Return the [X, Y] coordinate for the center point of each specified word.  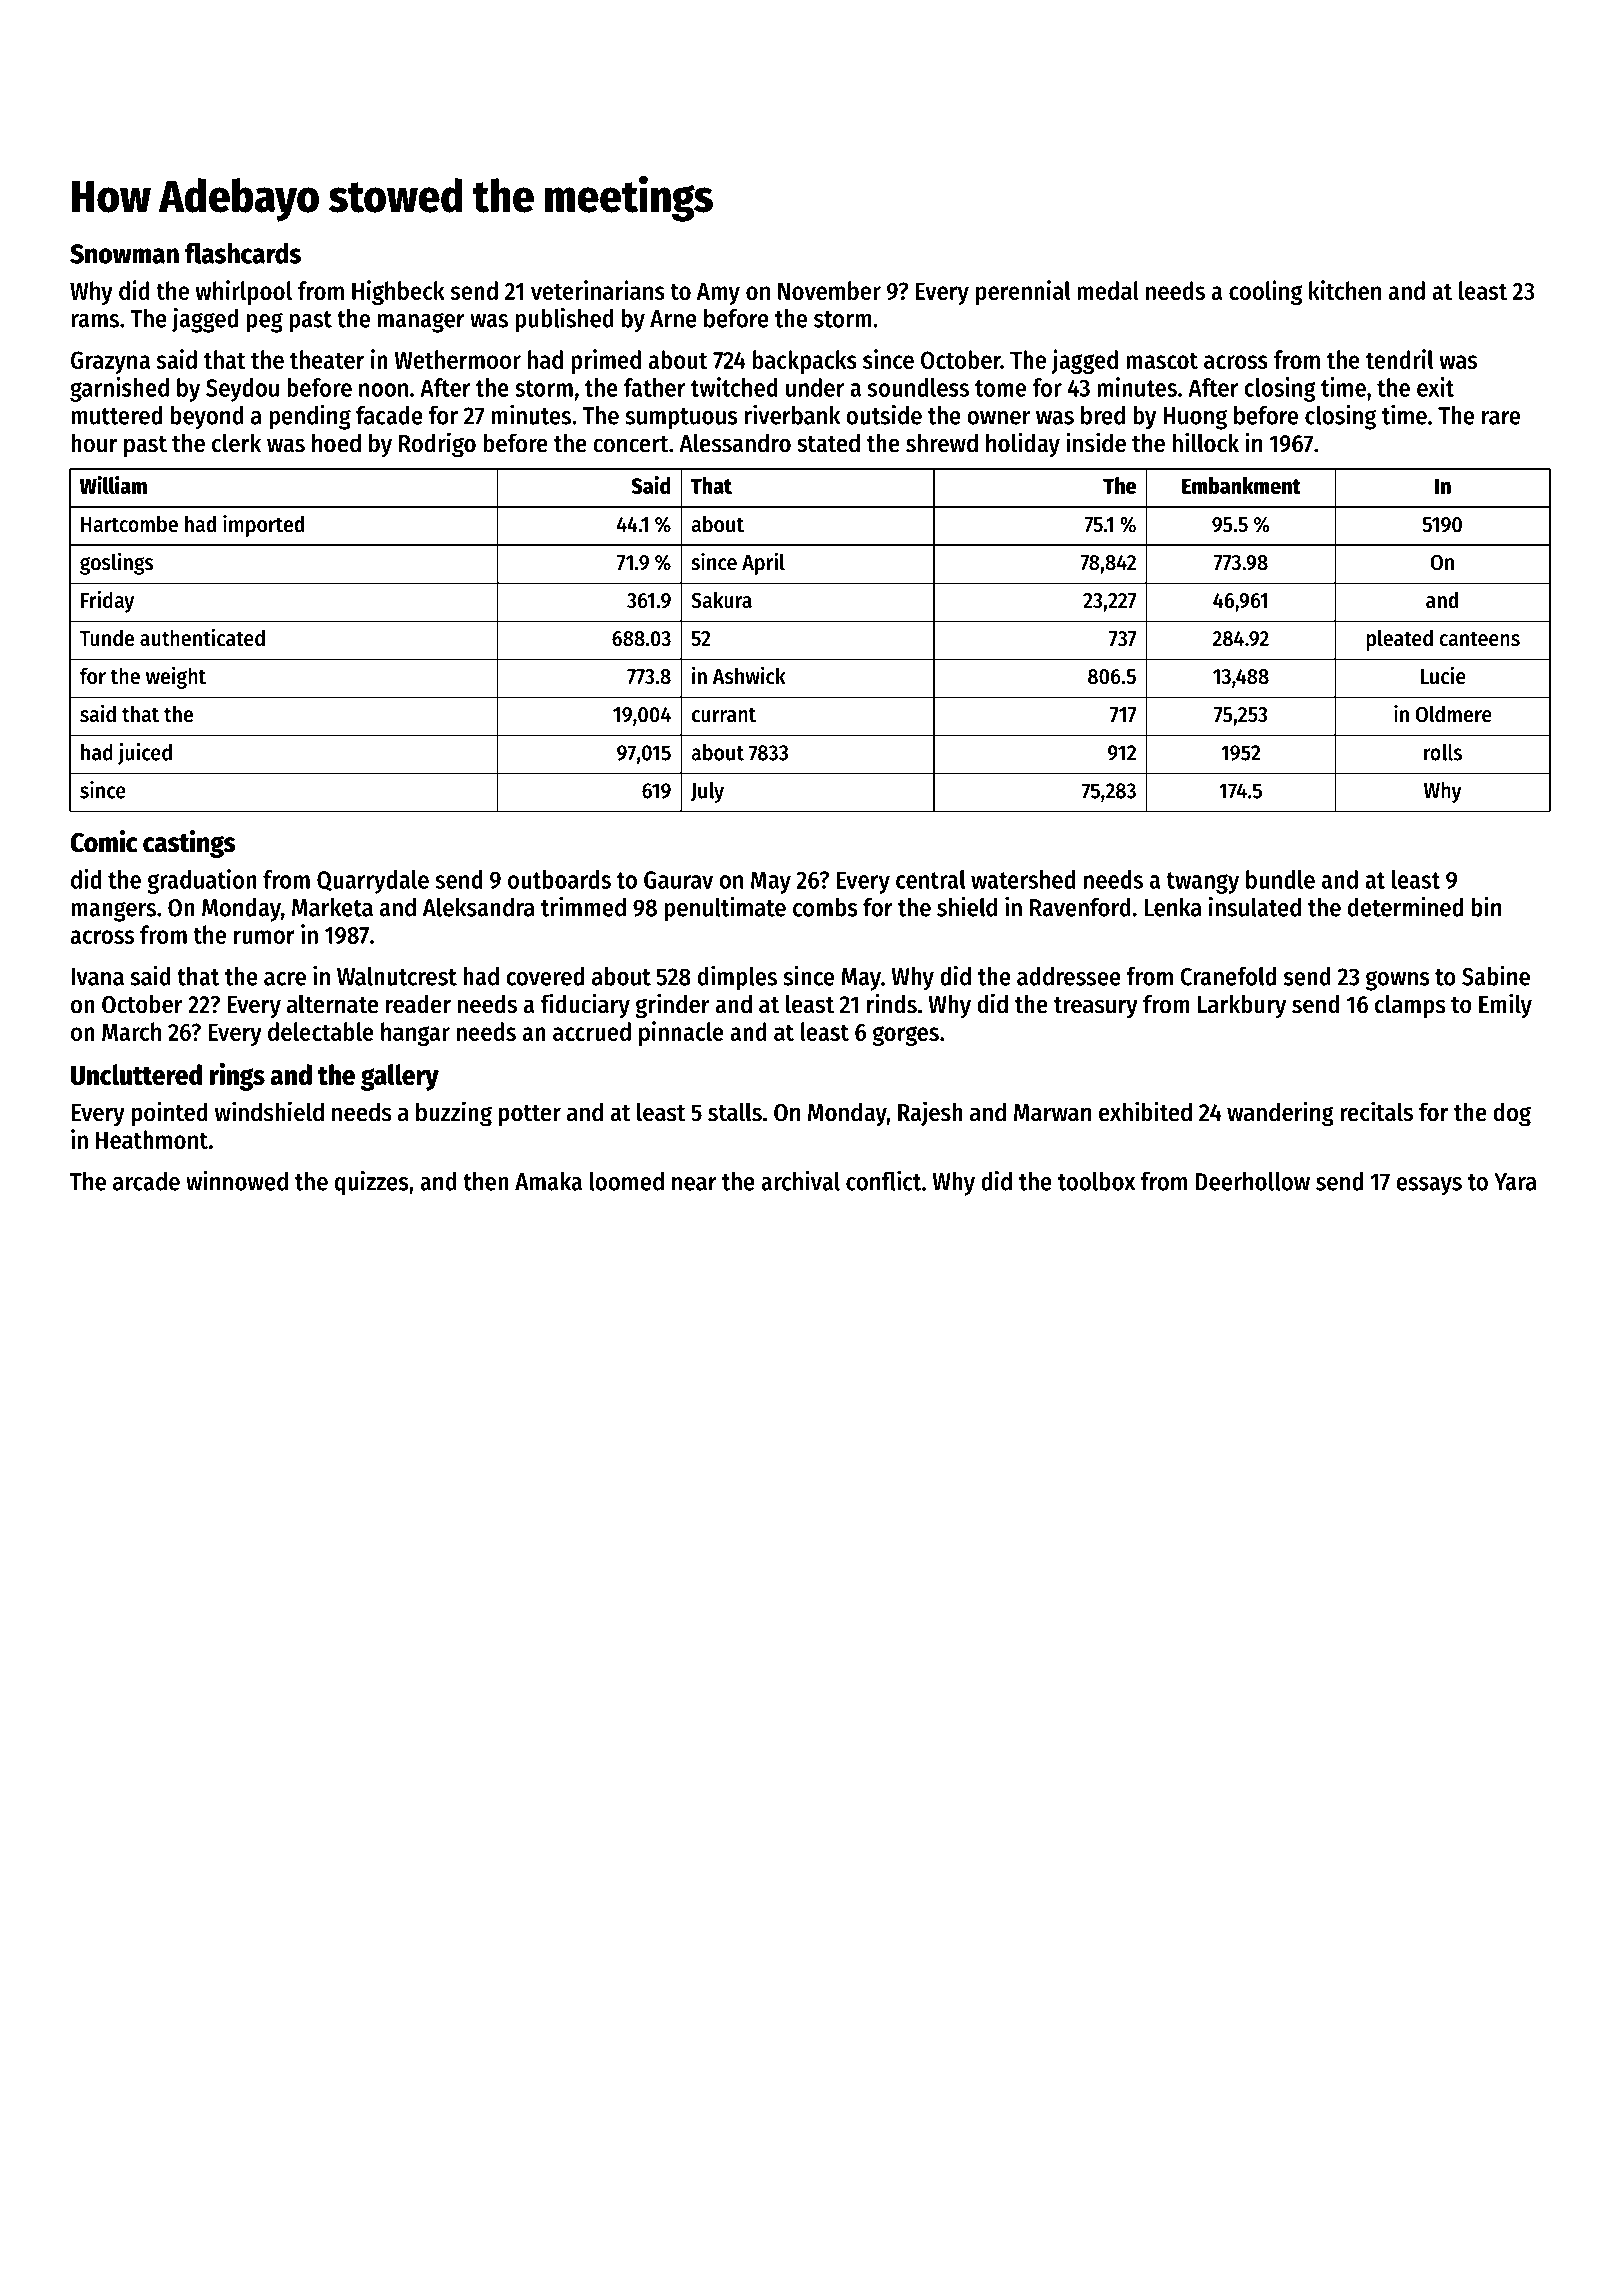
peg [265, 323]
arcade [146, 1181]
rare [1501, 418]
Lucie [1443, 675]
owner [998, 418]
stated [828, 443]
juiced [145, 754]
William [113, 485]
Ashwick [749, 675]
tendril [1400, 359]
